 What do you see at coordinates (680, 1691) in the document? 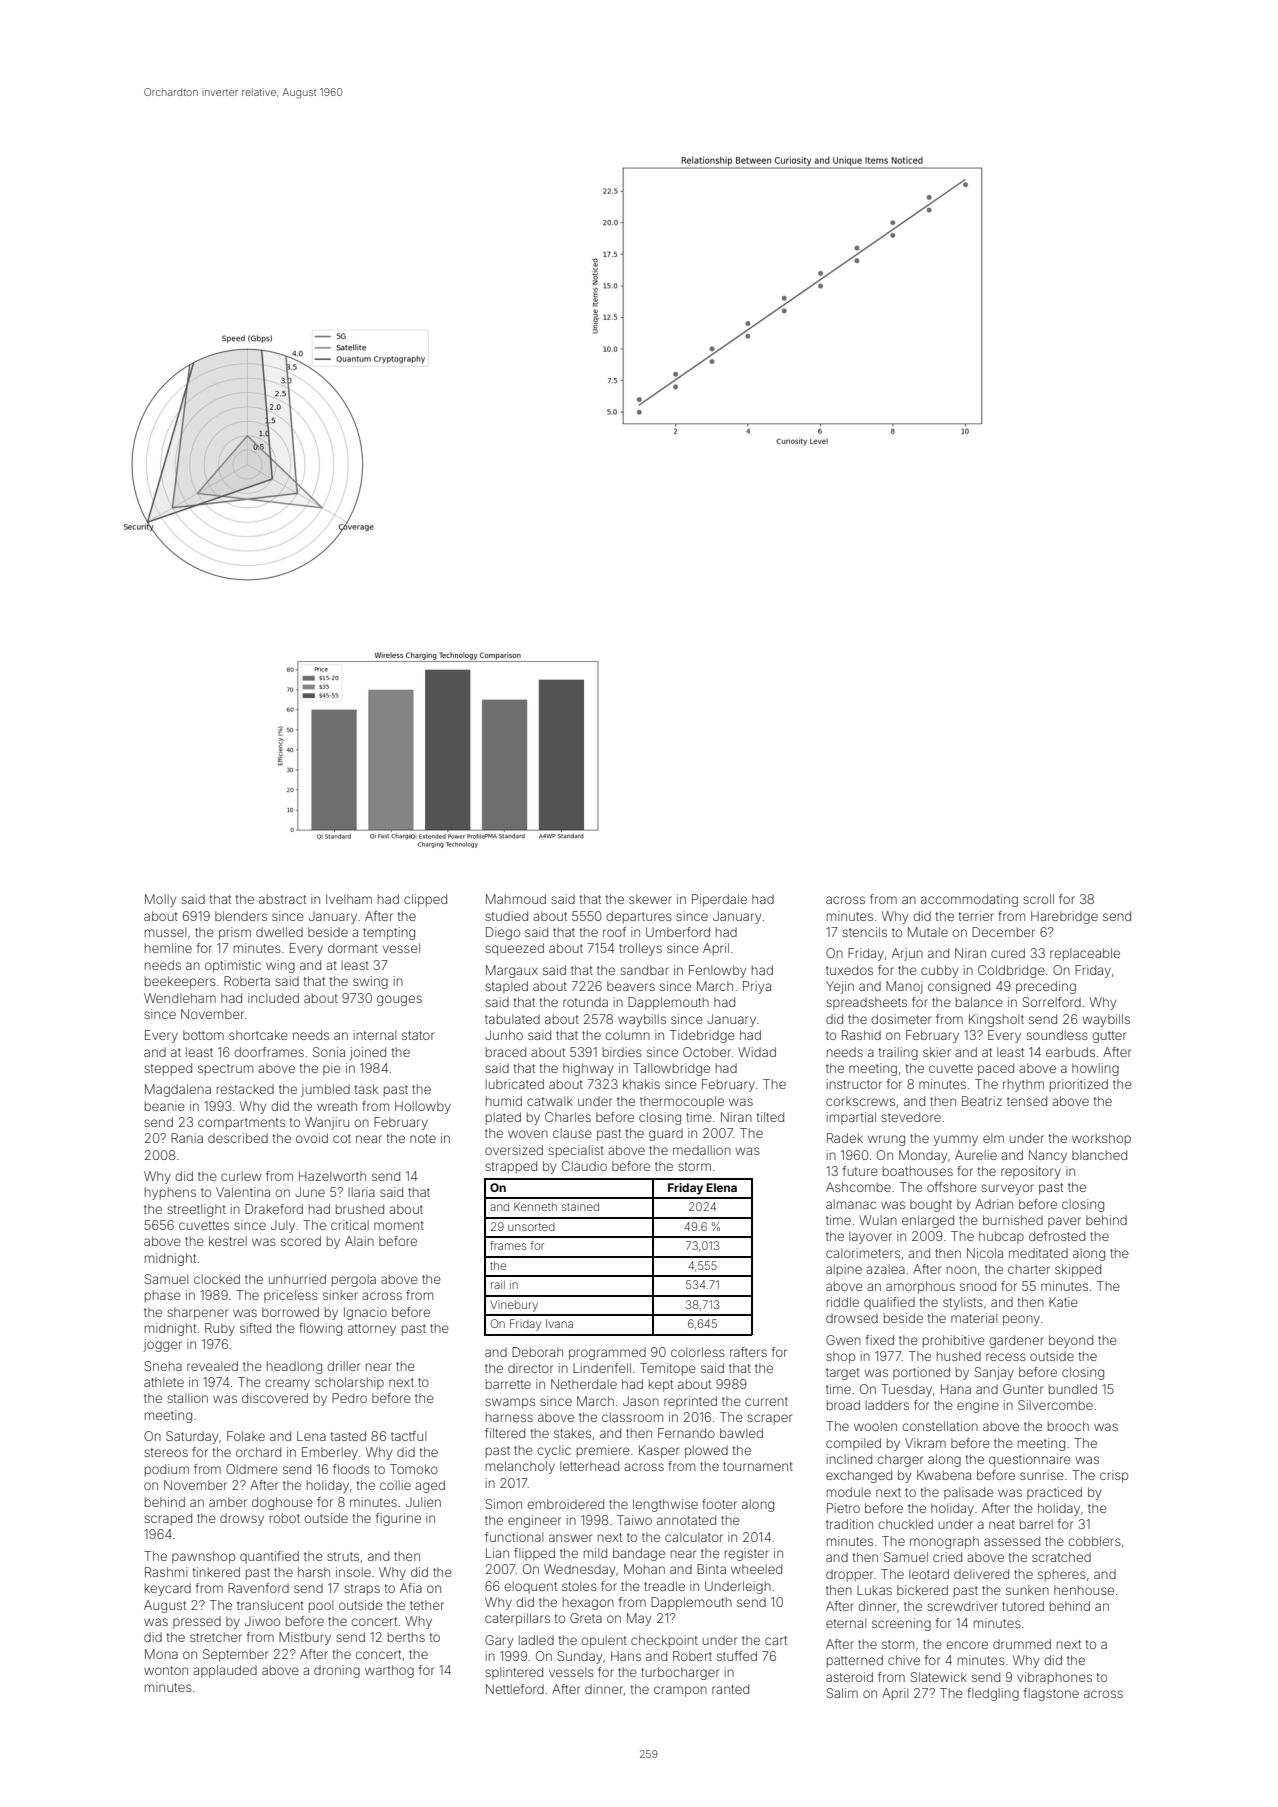
I see `crampon` at bounding box center [680, 1691].
